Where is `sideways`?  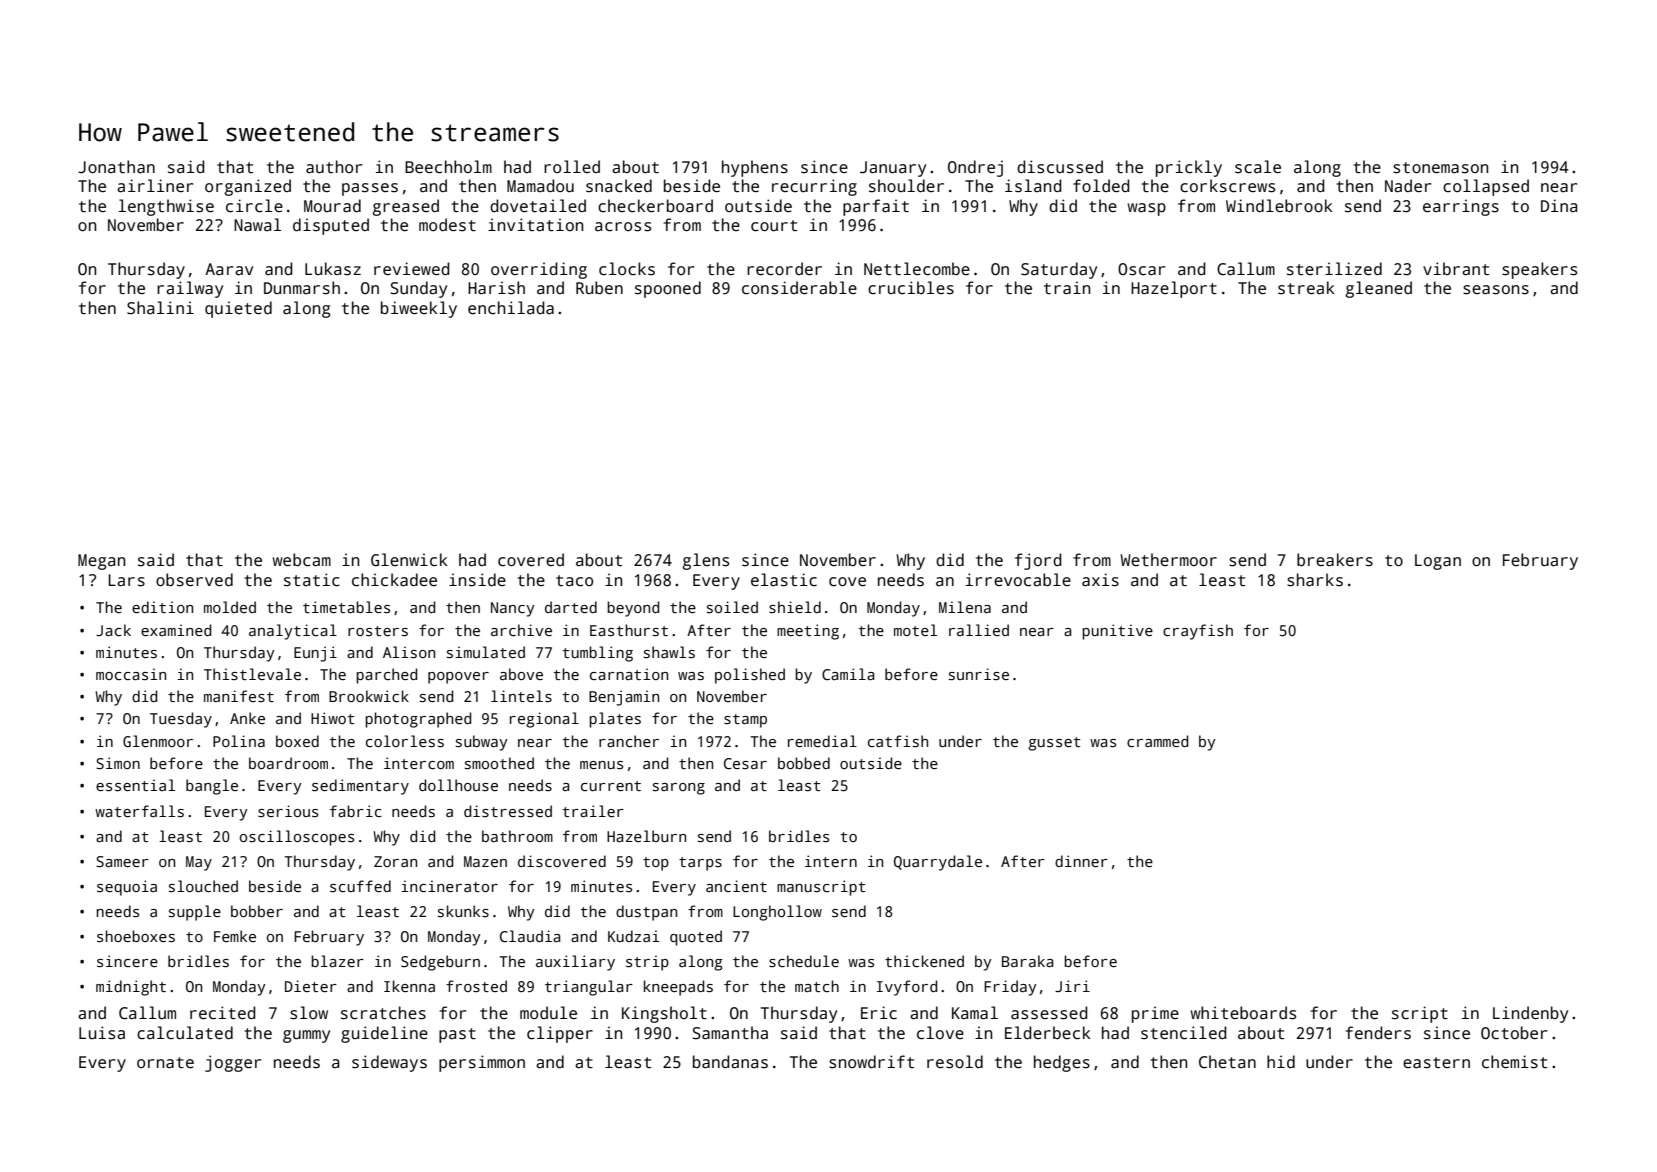 sideways is located at coordinates (389, 1063).
